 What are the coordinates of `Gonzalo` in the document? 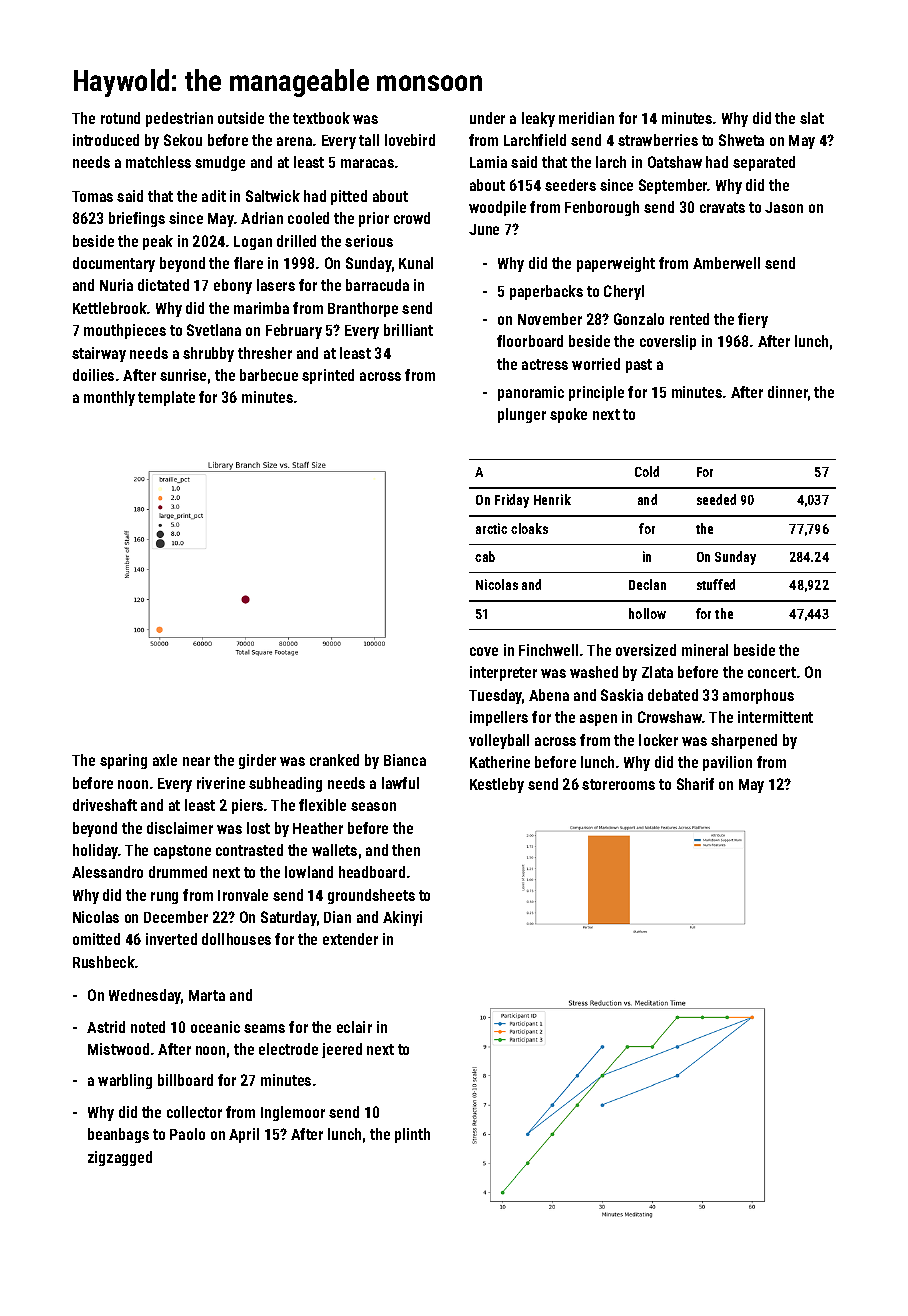 It's located at (639, 319).
